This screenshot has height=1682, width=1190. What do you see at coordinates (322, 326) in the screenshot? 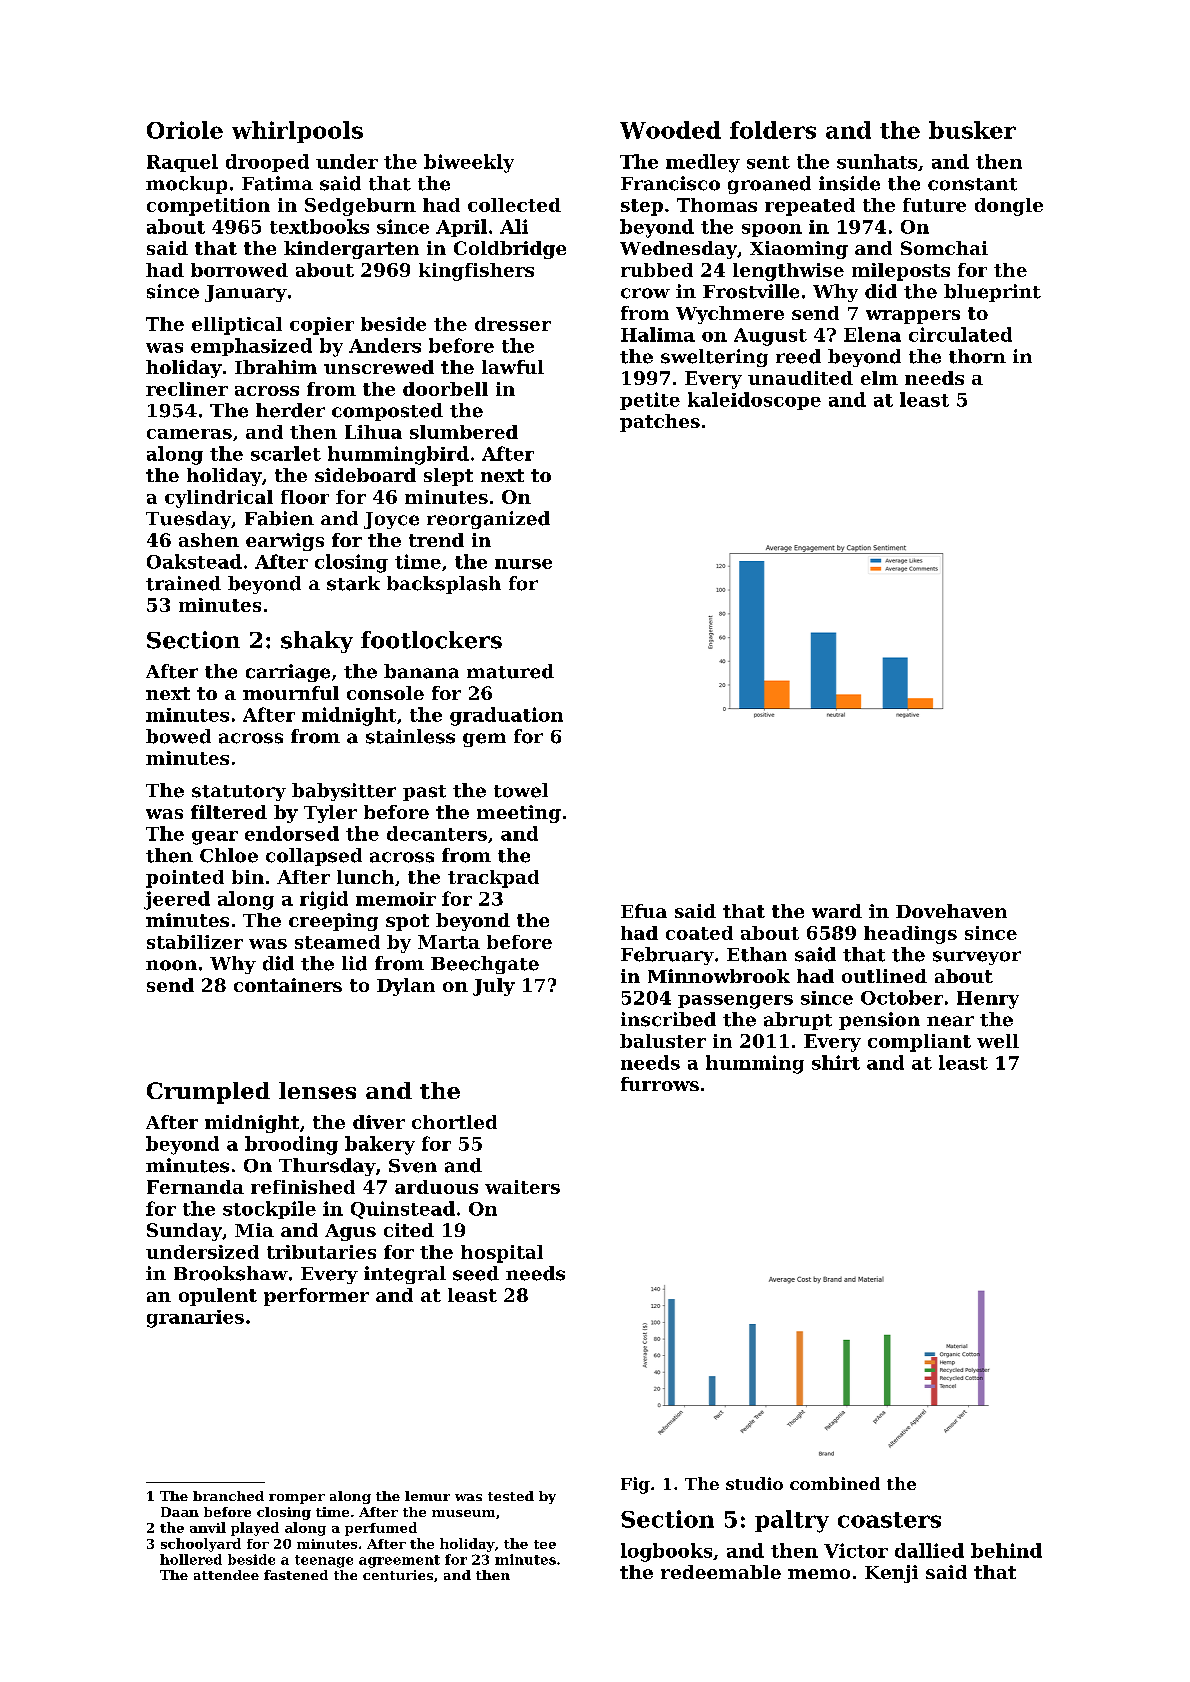
I see `copier` at bounding box center [322, 326].
